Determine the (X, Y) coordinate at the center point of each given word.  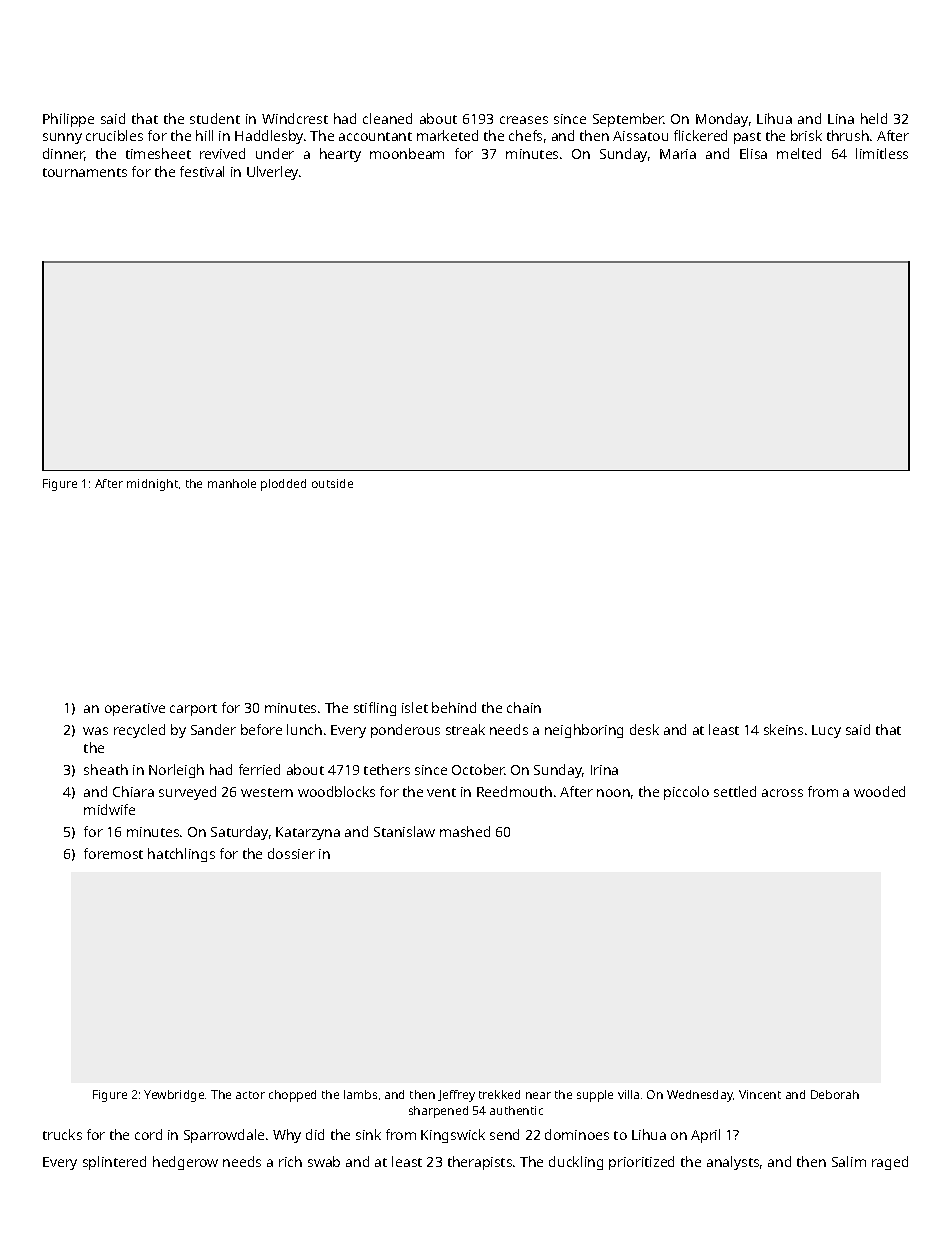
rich (290, 1161)
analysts (733, 1163)
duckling (576, 1163)
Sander (213, 729)
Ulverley (272, 173)
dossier (291, 853)
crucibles (114, 135)
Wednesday (700, 1096)
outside (332, 483)
